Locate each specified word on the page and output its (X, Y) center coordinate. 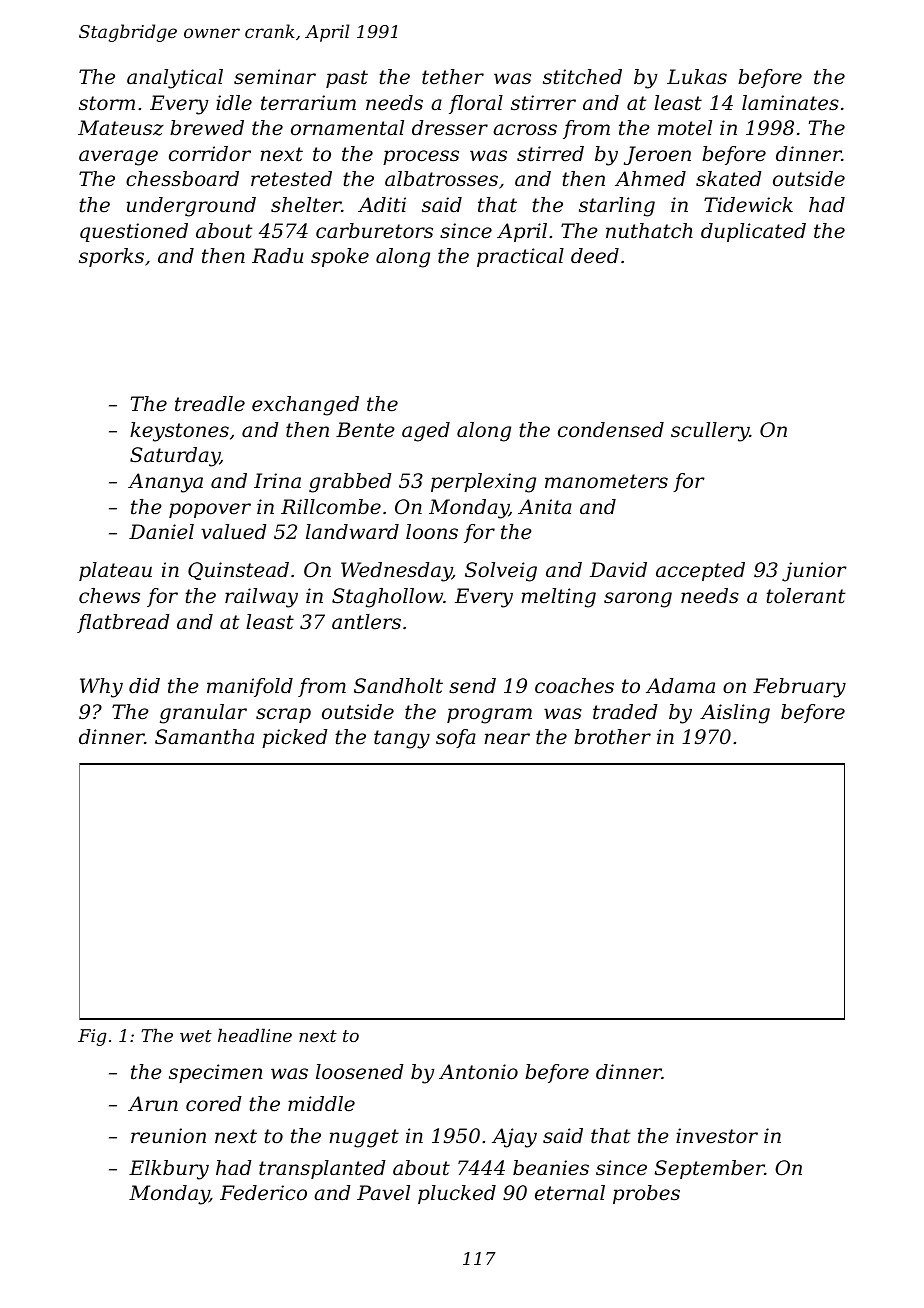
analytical (175, 79)
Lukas (697, 77)
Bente (365, 430)
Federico (263, 1193)
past (347, 79)
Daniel (161, 532)
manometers (606, 481)
